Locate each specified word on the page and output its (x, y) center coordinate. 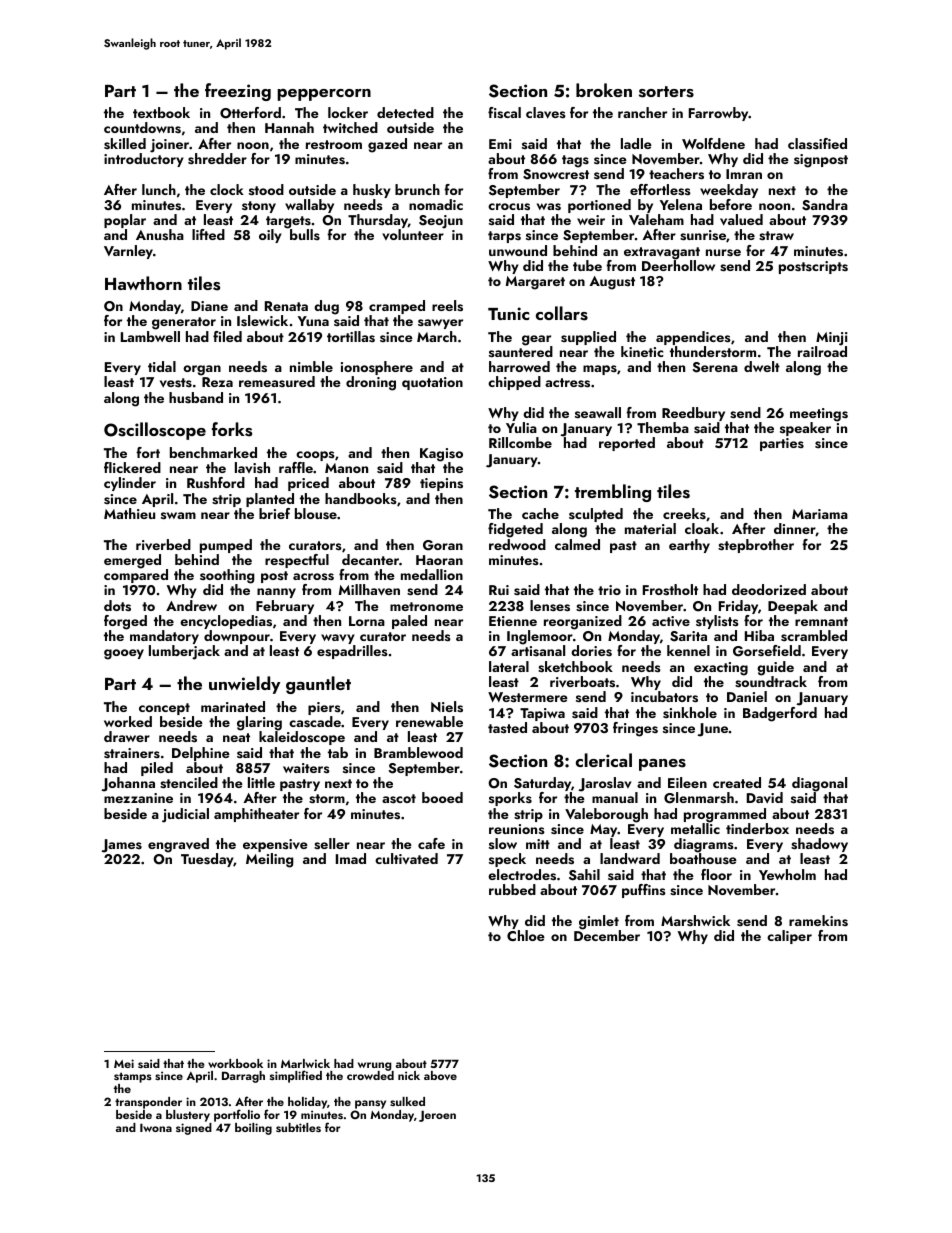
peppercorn (324, 95)
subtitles (298, 1127)
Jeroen (437, 1116)
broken (604, 90)
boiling (253, 1129)
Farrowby (719, 114)
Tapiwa (542, 714)
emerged (132, 561)
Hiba (759, 635)
